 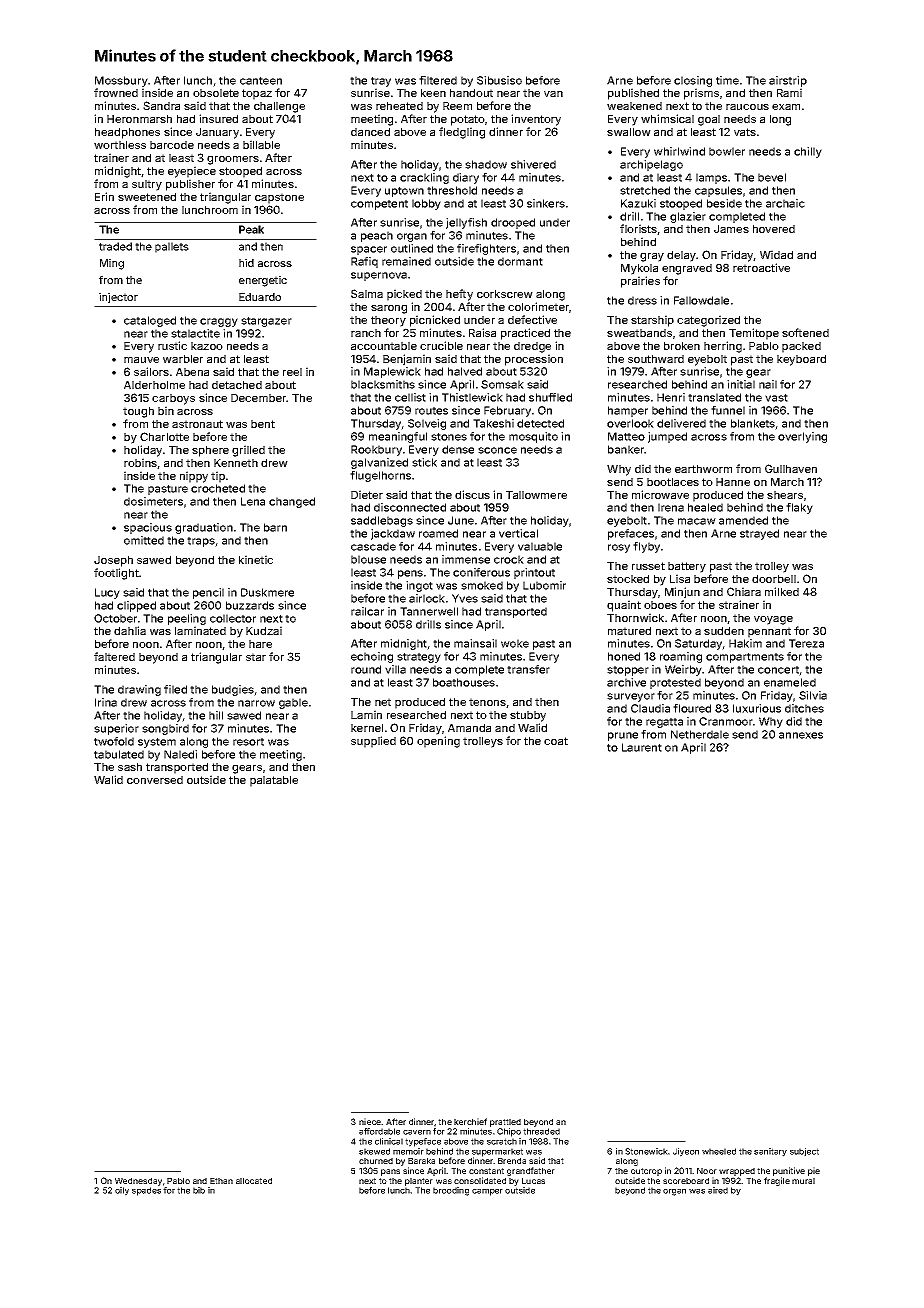 I want to click on dense, so click(x=458, y=449).
